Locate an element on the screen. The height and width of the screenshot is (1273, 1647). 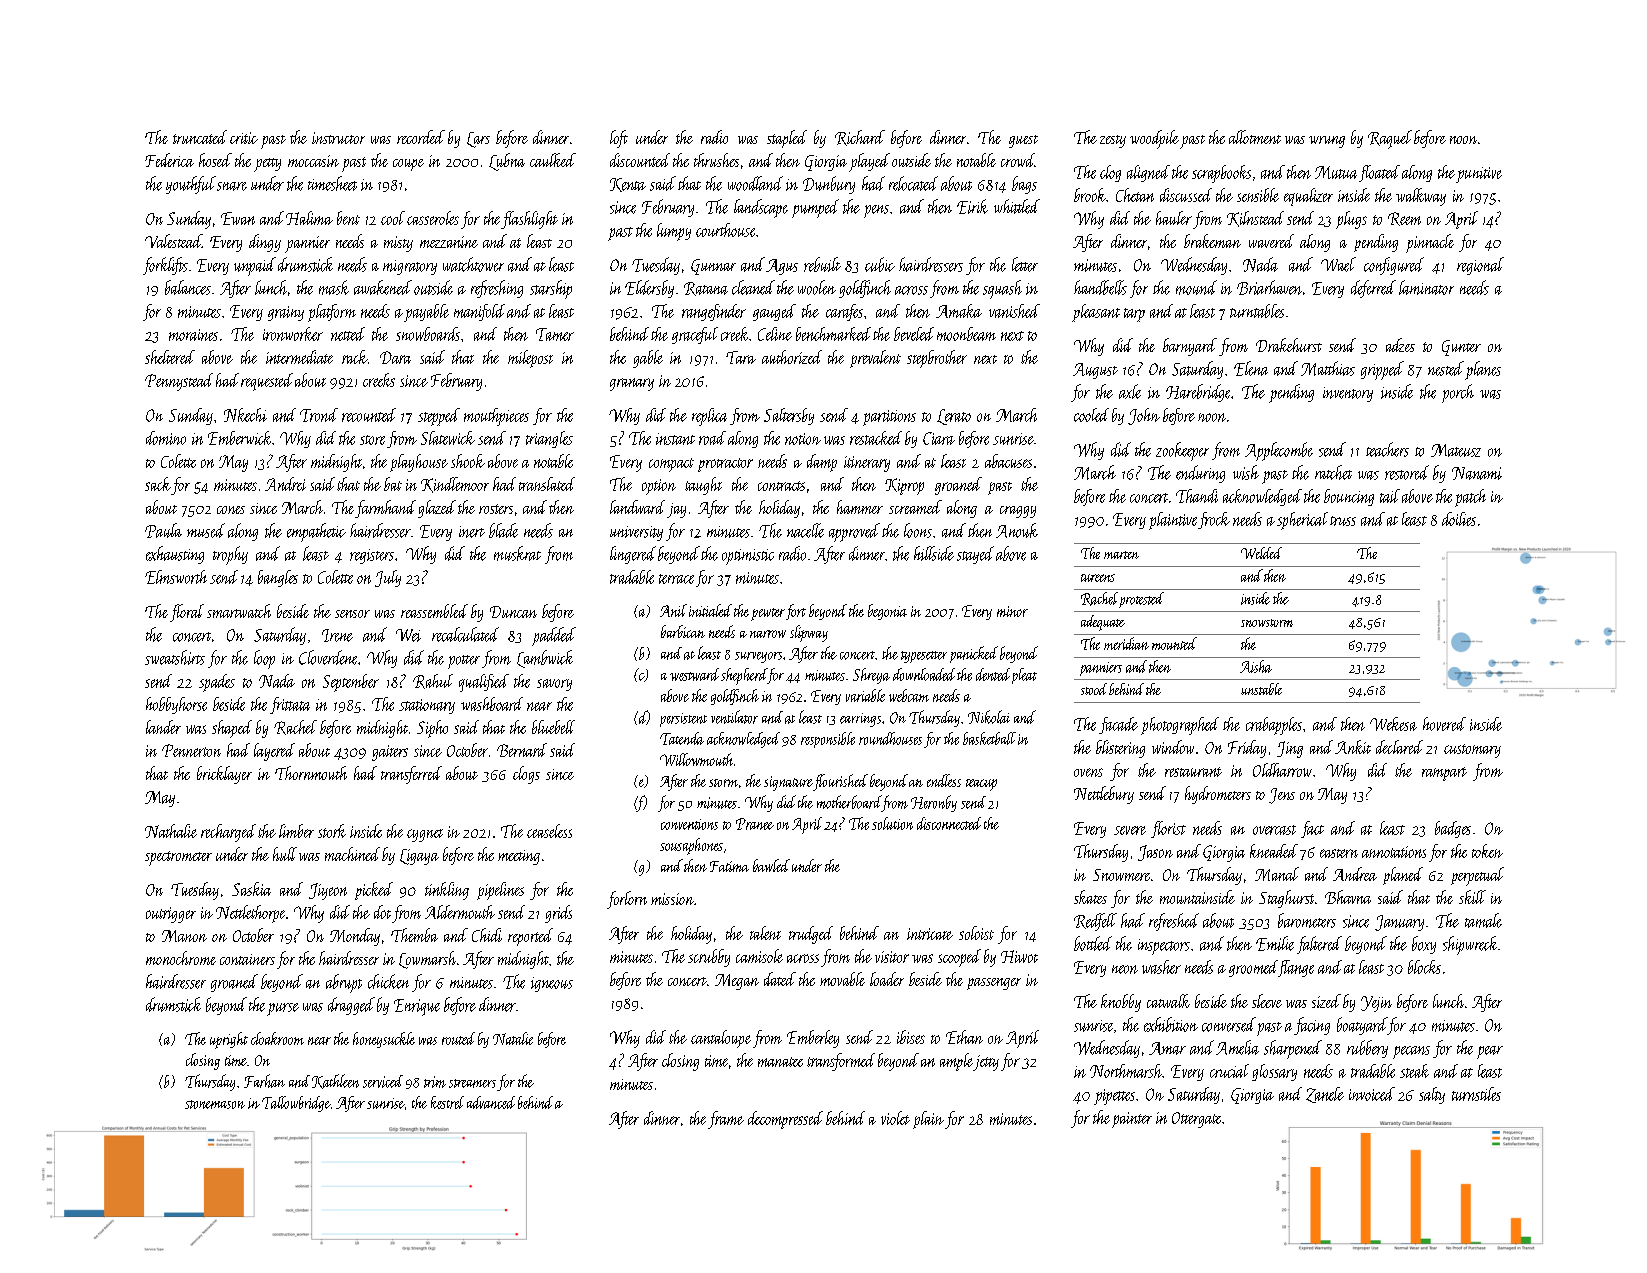
advanced is located at coordinates (491, 1102).
